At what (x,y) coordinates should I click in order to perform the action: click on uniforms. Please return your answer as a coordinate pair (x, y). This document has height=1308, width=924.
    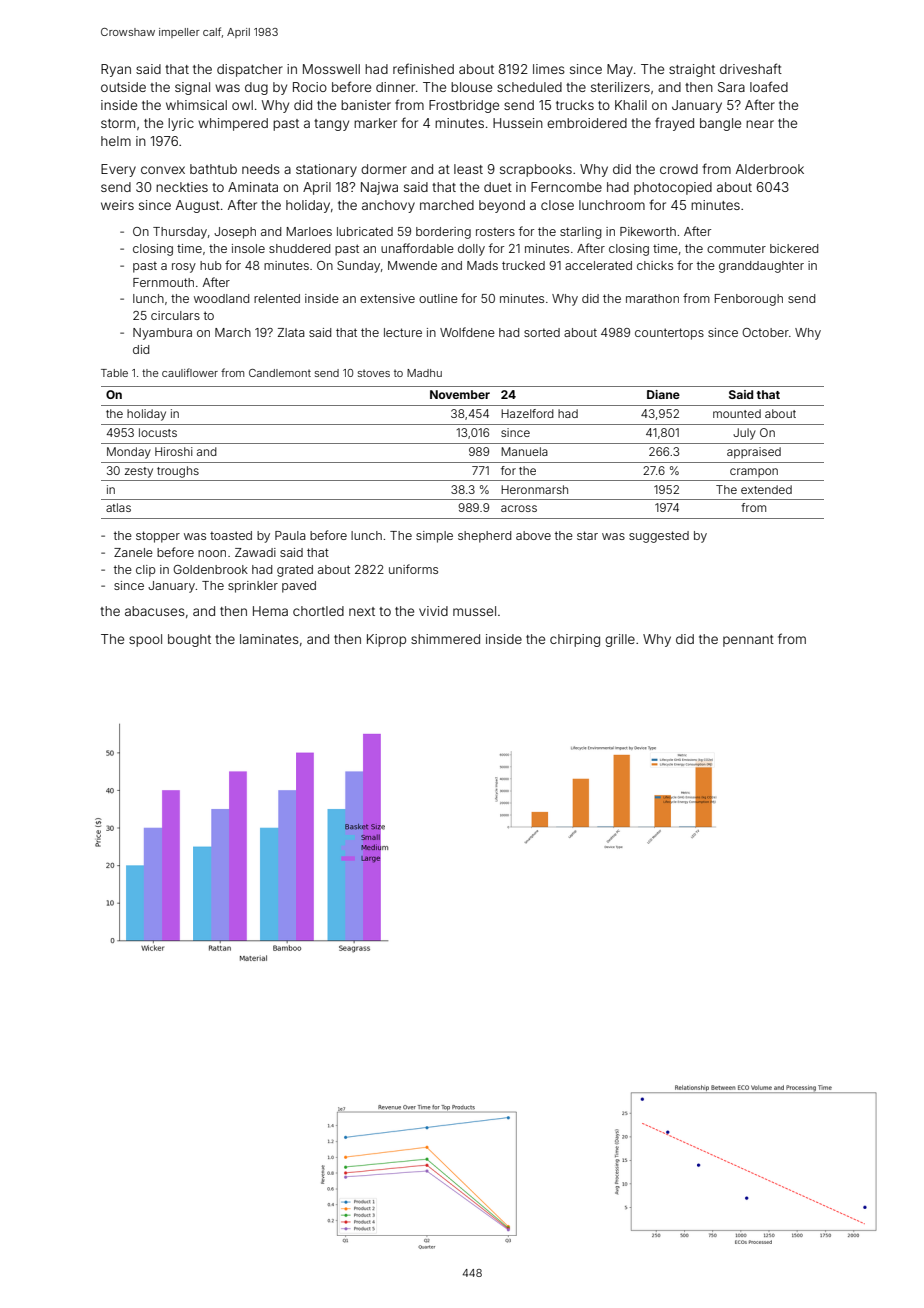
    Looking at the image, I should click on (413, 569).
